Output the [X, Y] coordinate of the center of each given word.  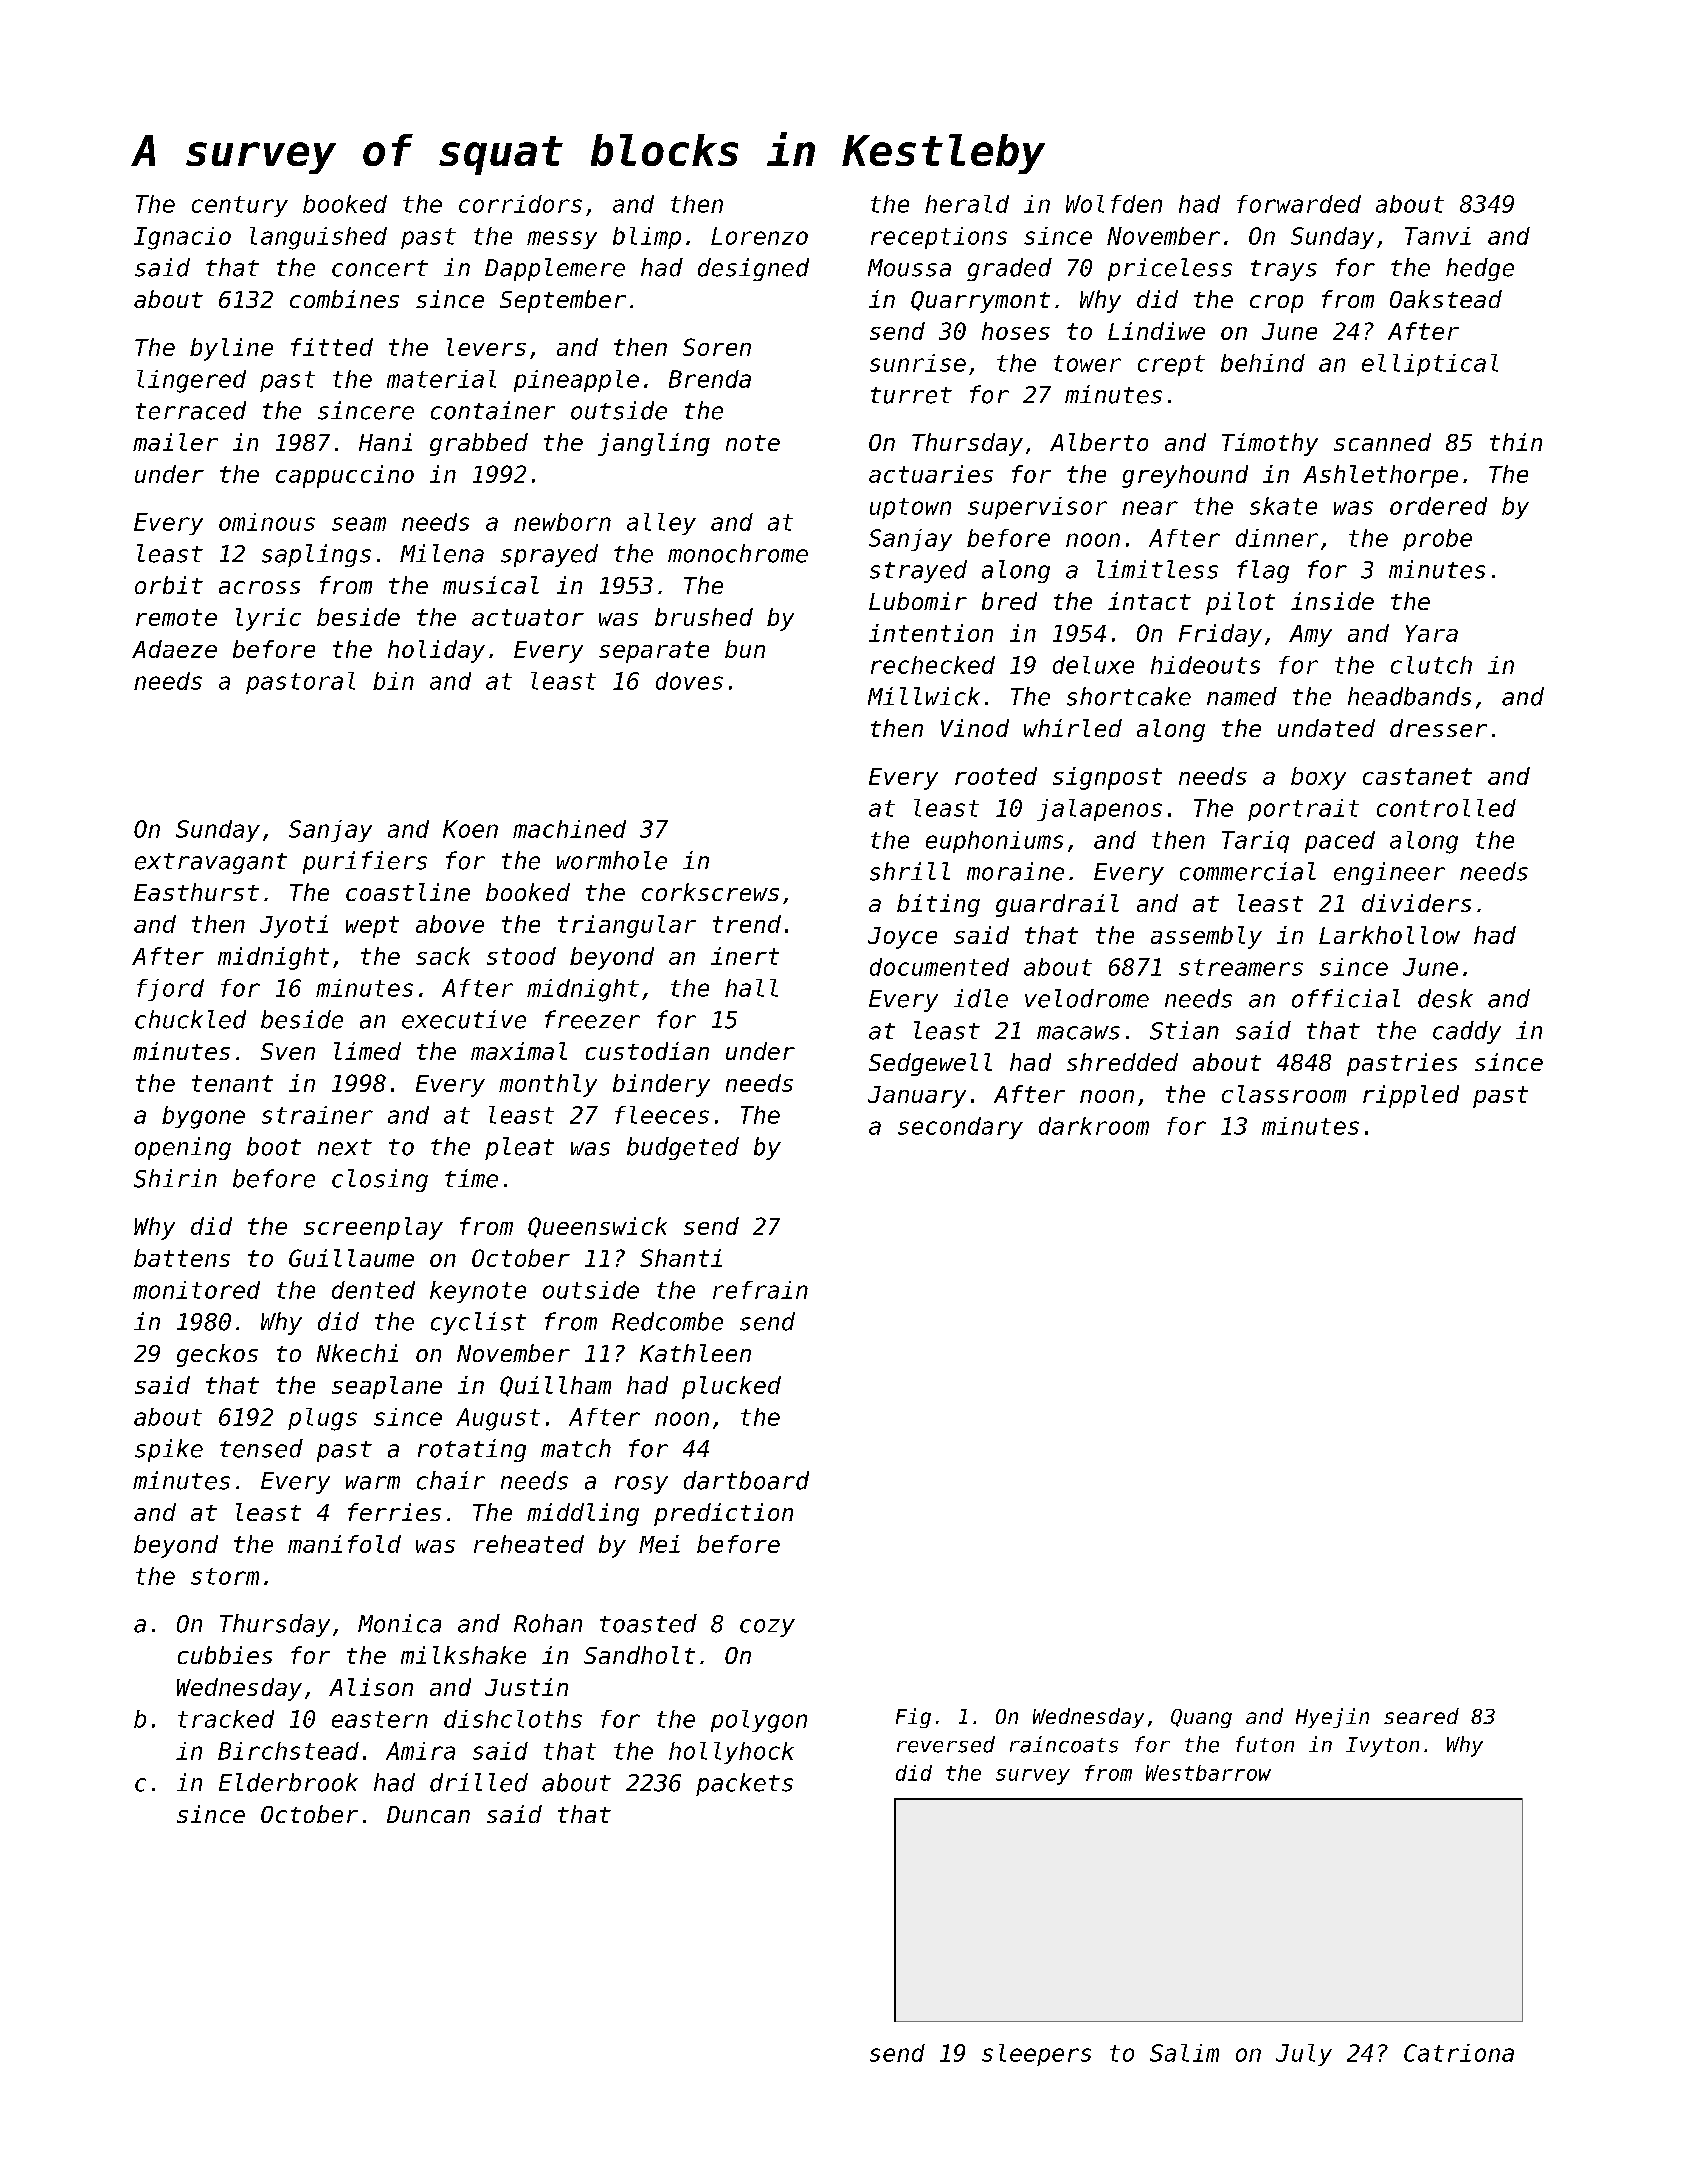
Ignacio [182, 238]
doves [689, 681]
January [917, 1097]
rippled [1411, 1096]
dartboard [746, 1480]
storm [225, 1576]
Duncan [428, 1814]
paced [1340, 842]
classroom [1284, 1094]
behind [1263, 363]
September [563, 301]
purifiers [365, 862]
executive [464, 1019]
